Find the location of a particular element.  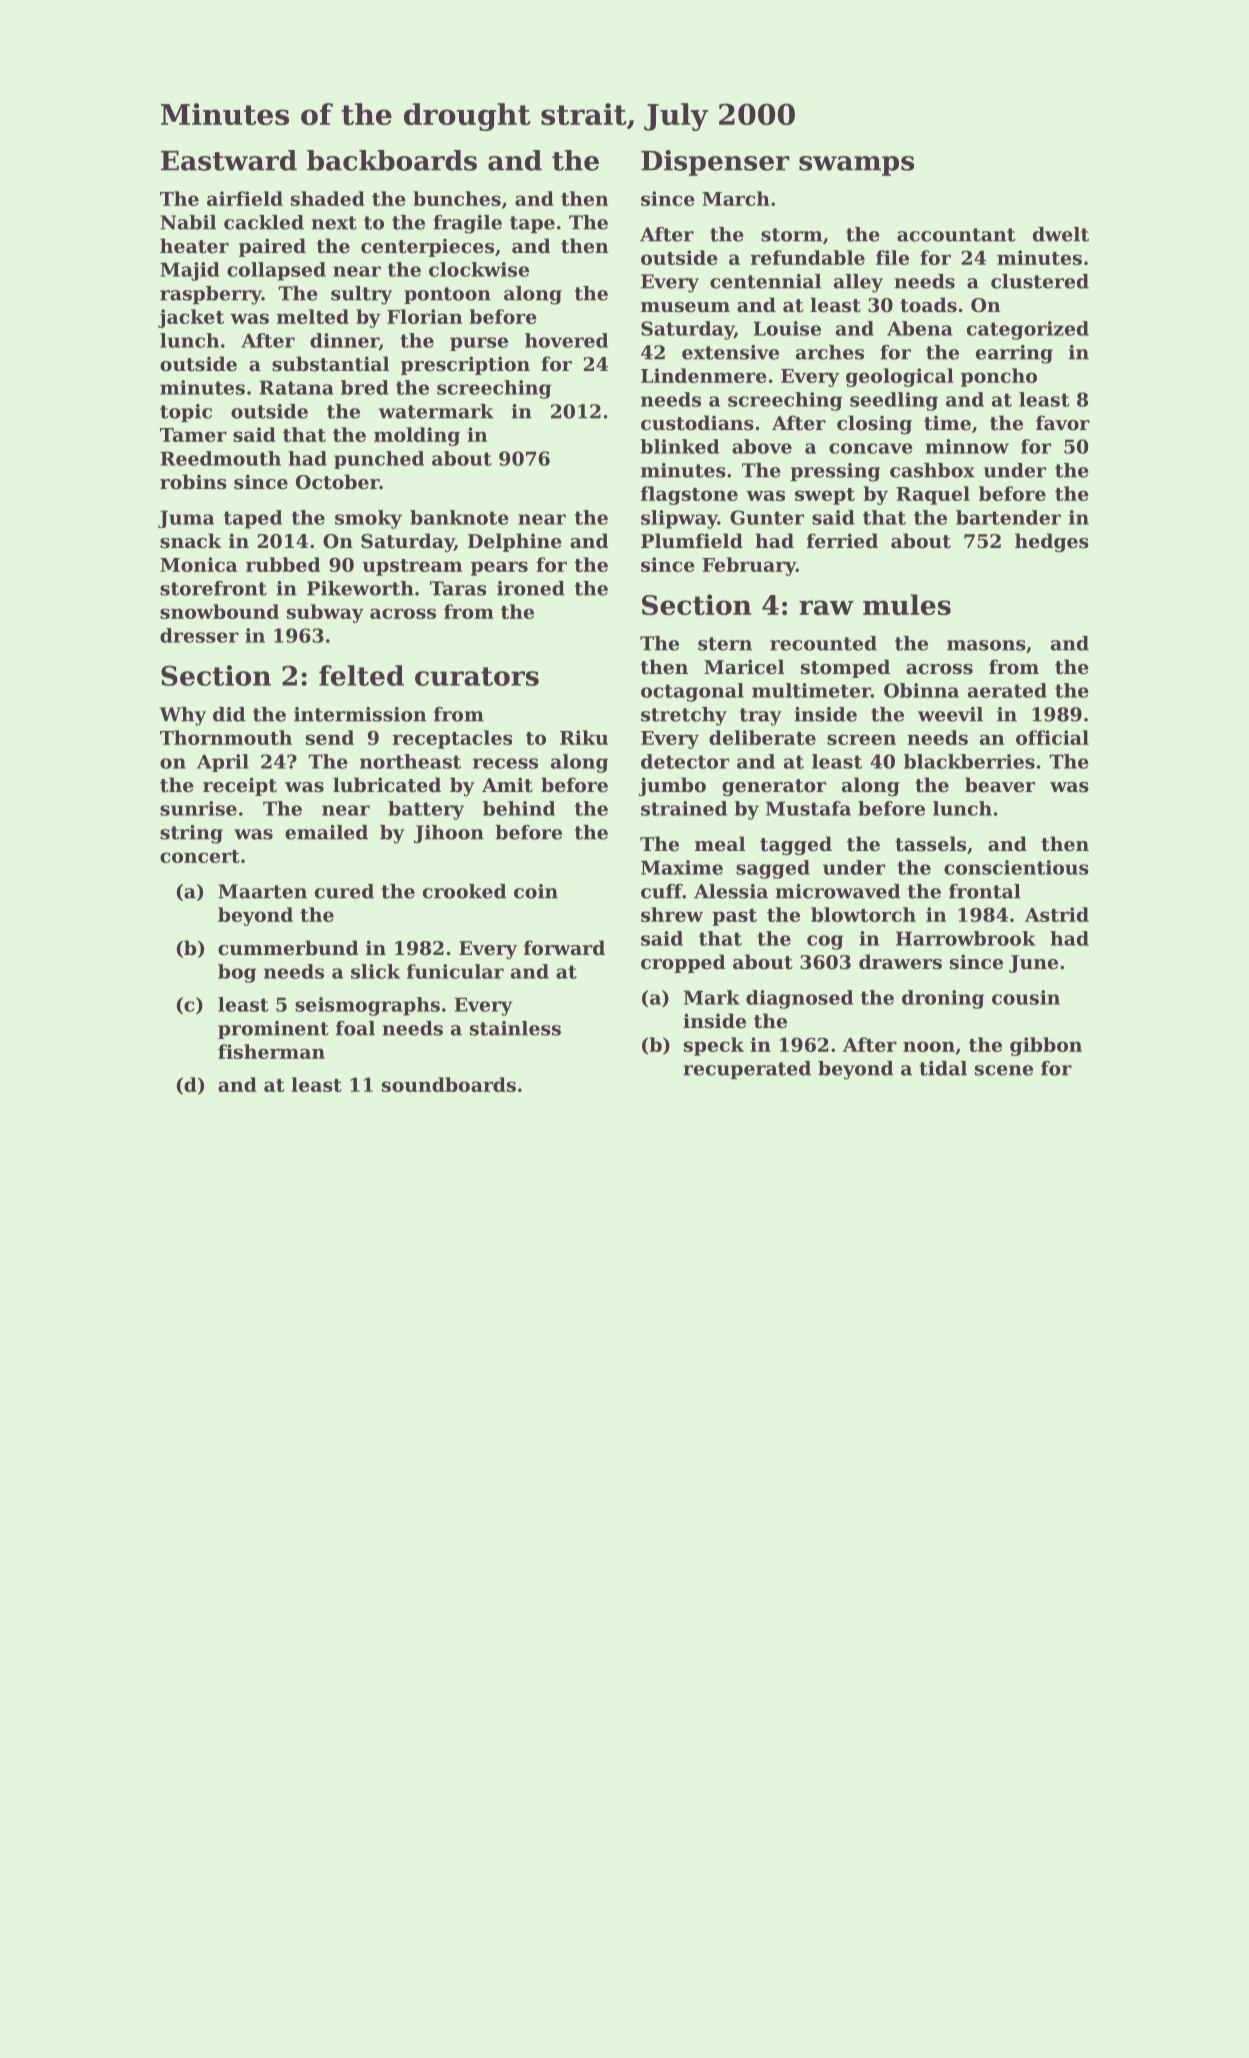

tidal is located at coordinates (943, 1068).
